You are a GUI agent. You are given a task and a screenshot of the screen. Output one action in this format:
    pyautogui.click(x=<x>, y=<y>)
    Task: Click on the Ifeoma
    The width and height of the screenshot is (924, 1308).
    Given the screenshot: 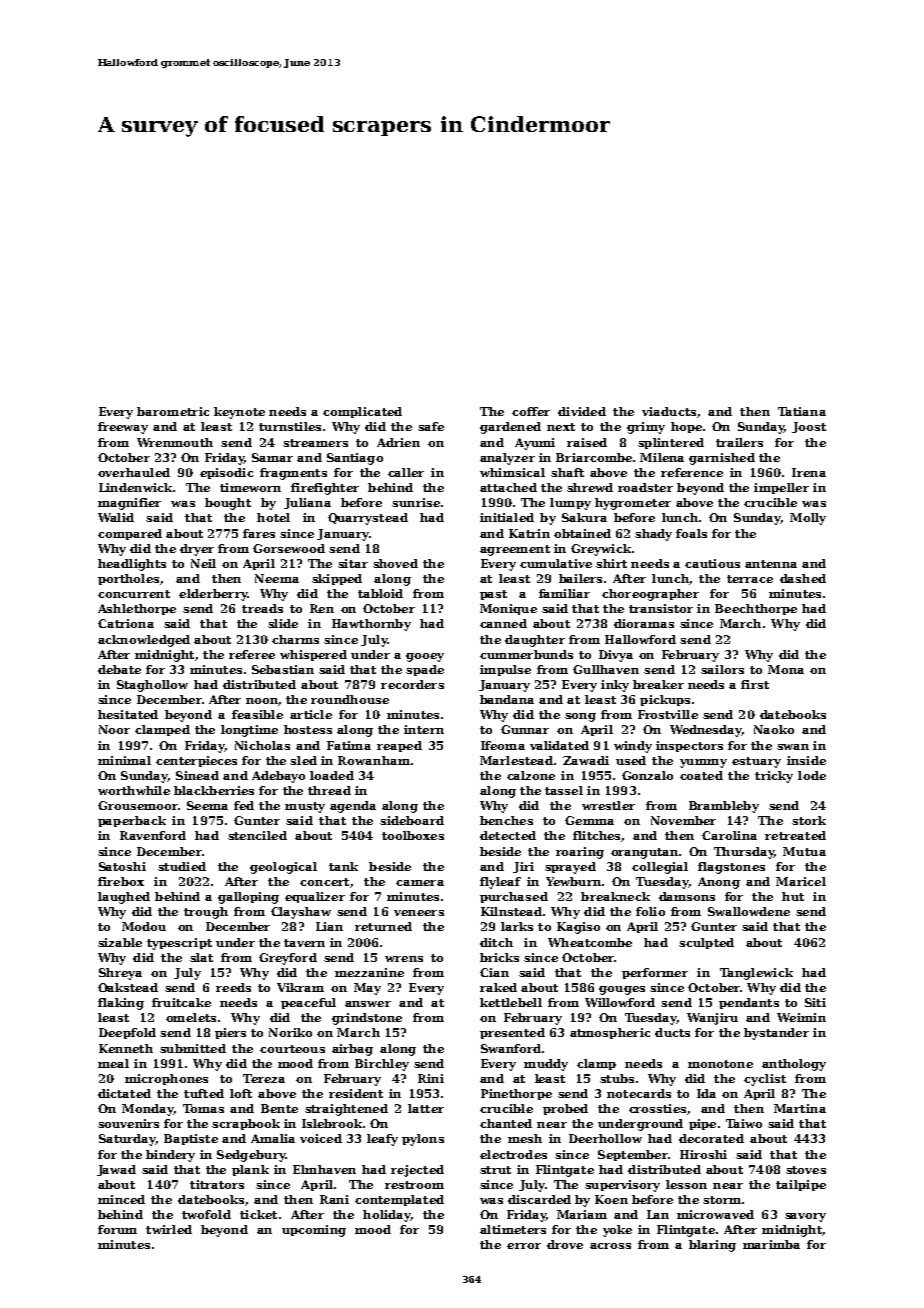 What is the action you would take?
    pyautogui.click(x=503, y=745)
